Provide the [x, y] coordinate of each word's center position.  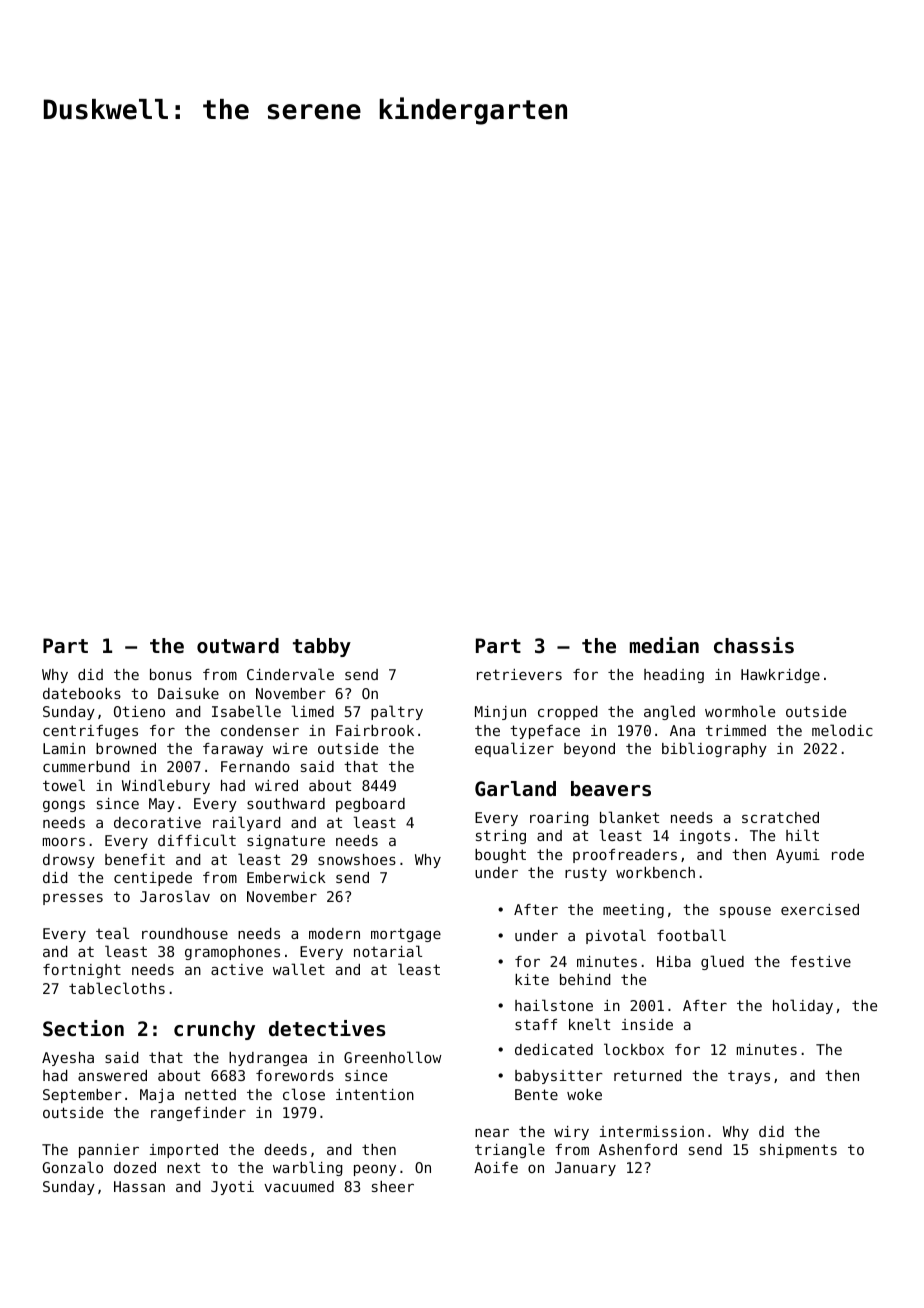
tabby [322, 647]
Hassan [139, 1186]
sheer [393, 1186]
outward [238, 646]
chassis [754, 645]
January [585, 1169]
